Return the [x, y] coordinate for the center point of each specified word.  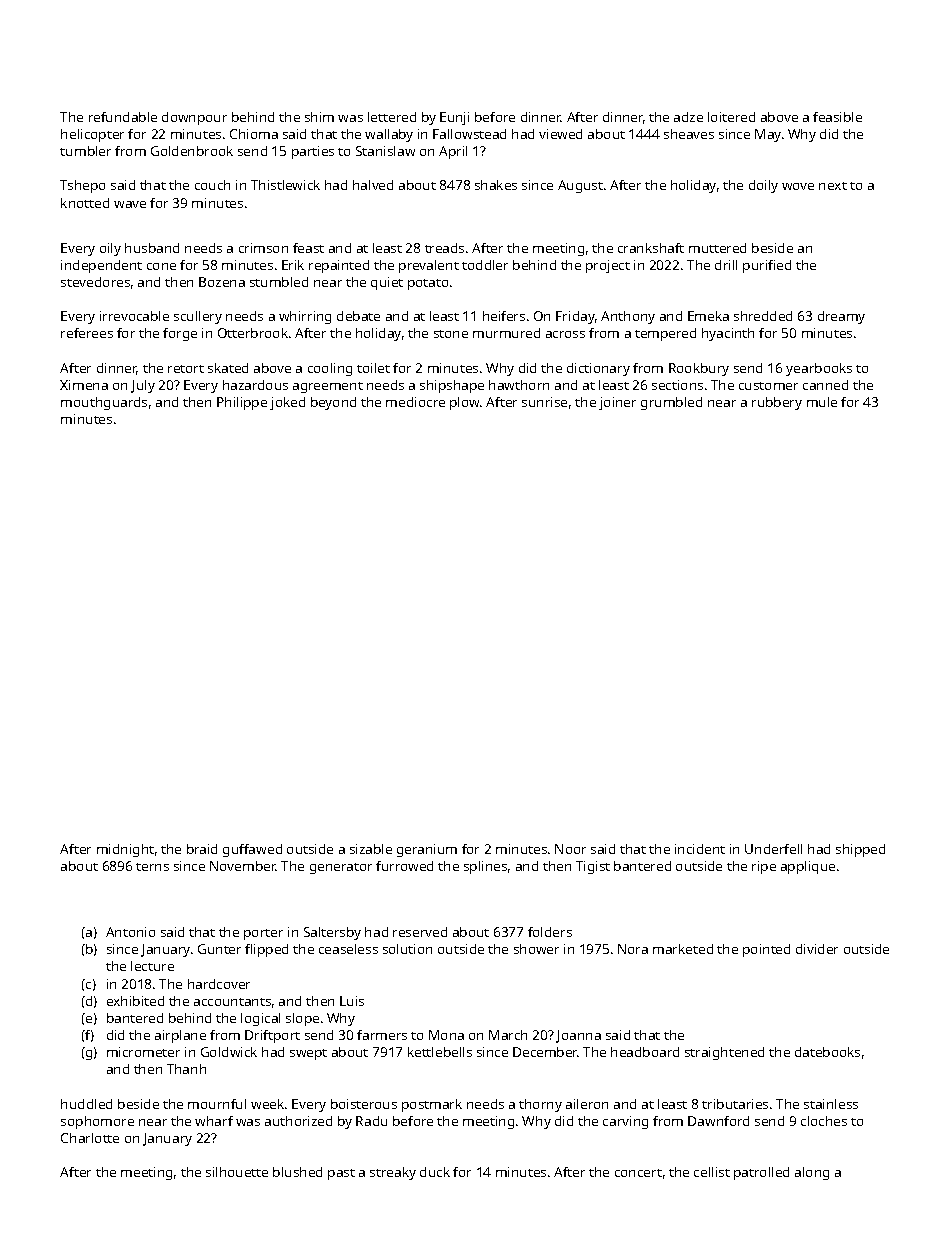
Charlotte [90, 1138]
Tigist [593, 867]
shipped [860, 850]
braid [202, 849]
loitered [731, 117]
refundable [123, 117]
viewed [560, 134]
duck [435, 1172]
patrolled [761, 1173]
